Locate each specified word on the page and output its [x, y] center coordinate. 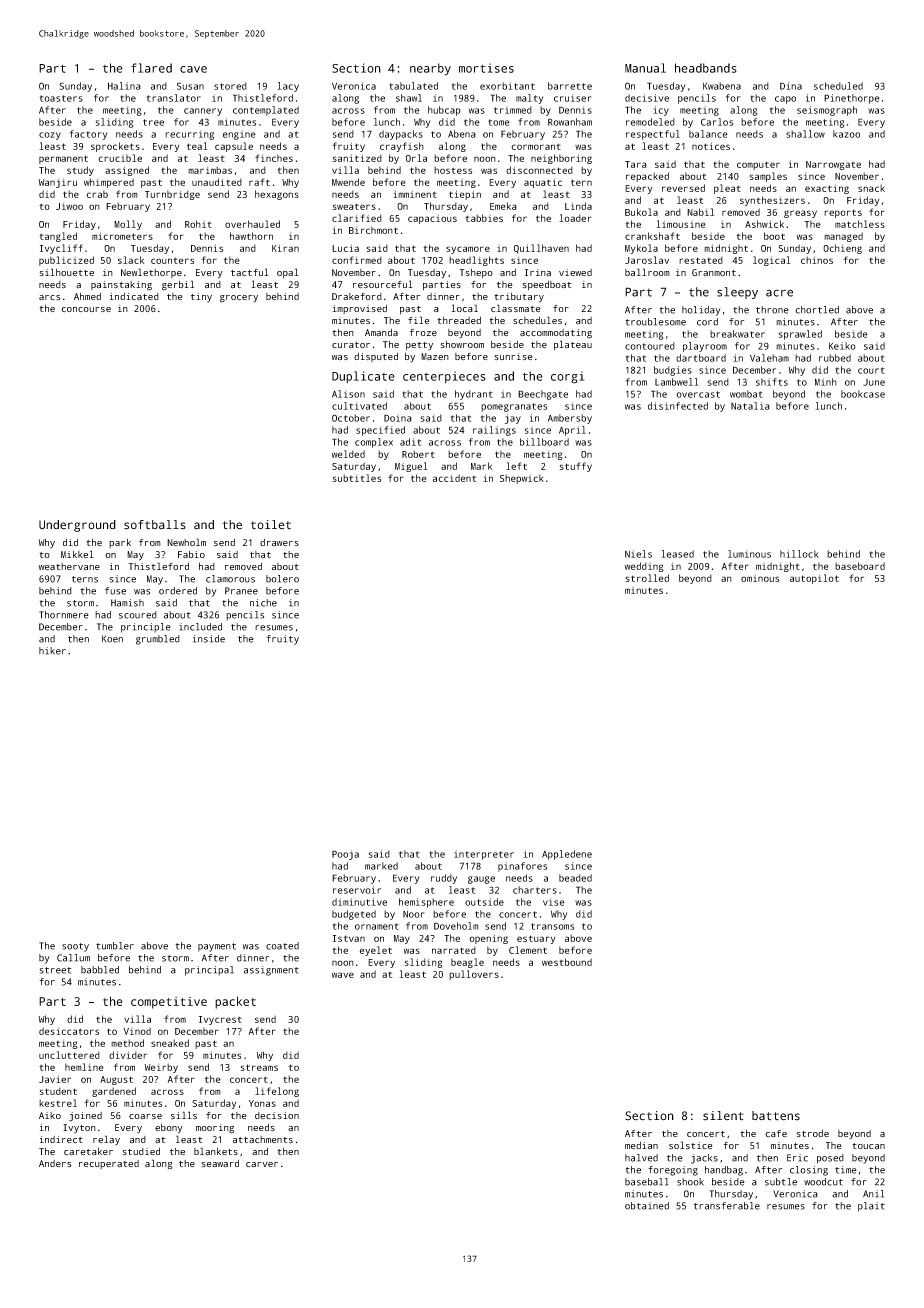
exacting [827, 189]
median [641, 1146]
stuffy [576, 467]
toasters [61, 98]
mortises [486, 68]
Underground [77, 526]
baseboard [860, 566]
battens [776, 1116]
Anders [55, 1163]
